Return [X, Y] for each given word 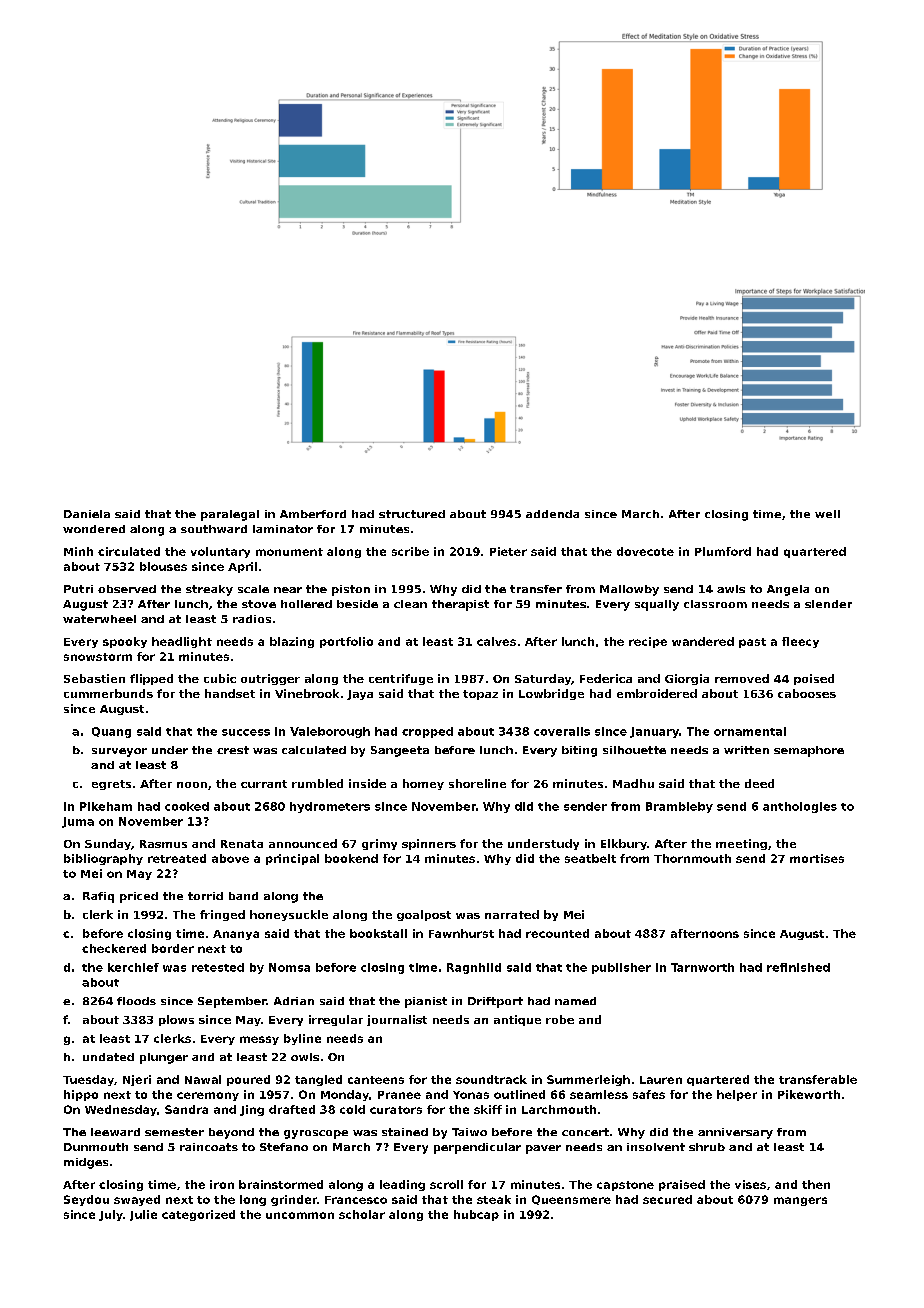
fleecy [800, 642]
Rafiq [98, 897]
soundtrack [491, 1079]
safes [649, 1094]
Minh [78, 551]
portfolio [346, 642]
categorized [198, 1215]
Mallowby [629, 590]
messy [259, 1040]
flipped [151, 679]
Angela [788, 590]
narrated [512, 914]
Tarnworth [702, 967]
